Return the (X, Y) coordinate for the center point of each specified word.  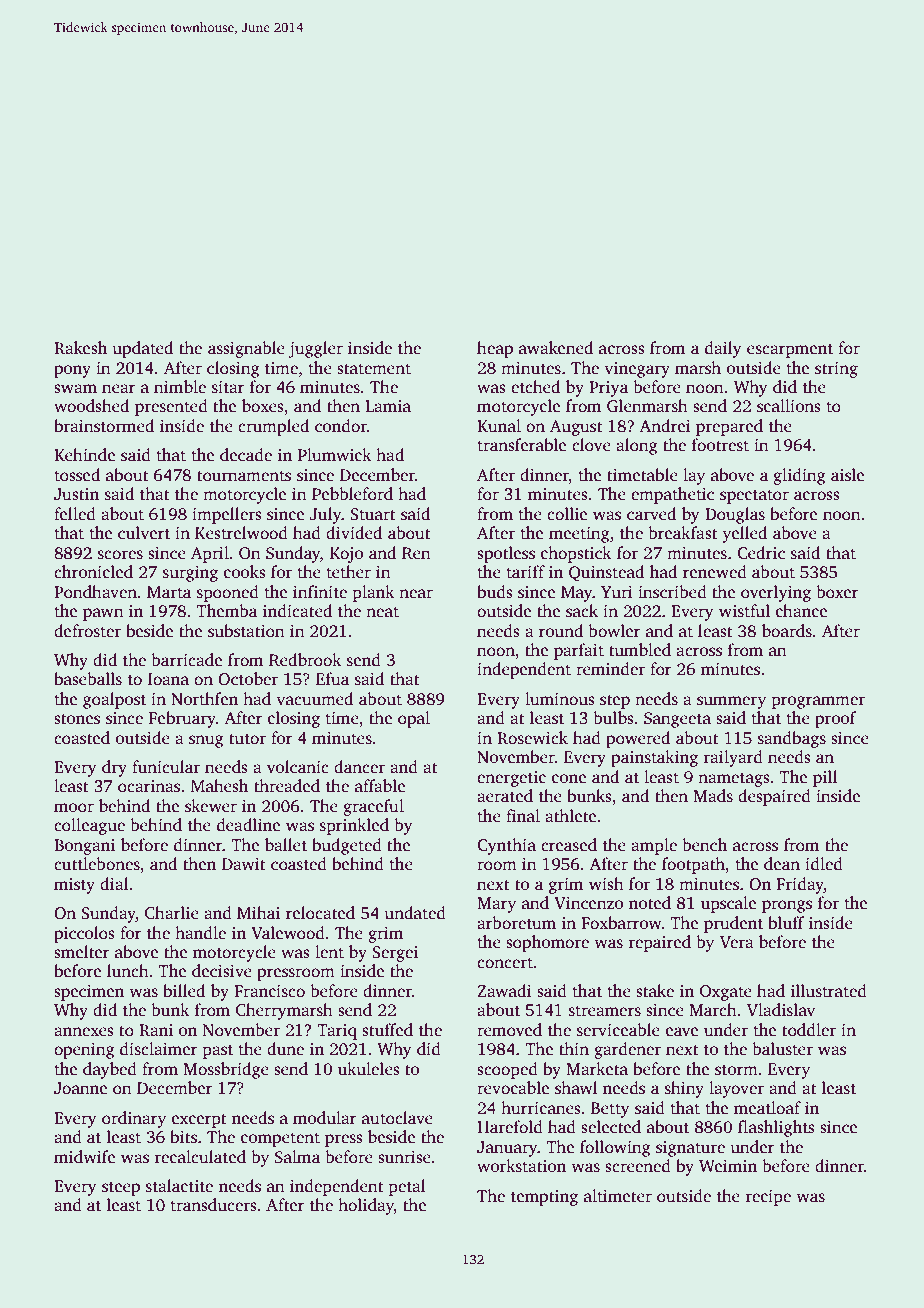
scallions (789, 406)
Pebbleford (352, 494)
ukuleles (369, 1069)
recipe (768, 1198)
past (217, 1052)
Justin (76, 494)
